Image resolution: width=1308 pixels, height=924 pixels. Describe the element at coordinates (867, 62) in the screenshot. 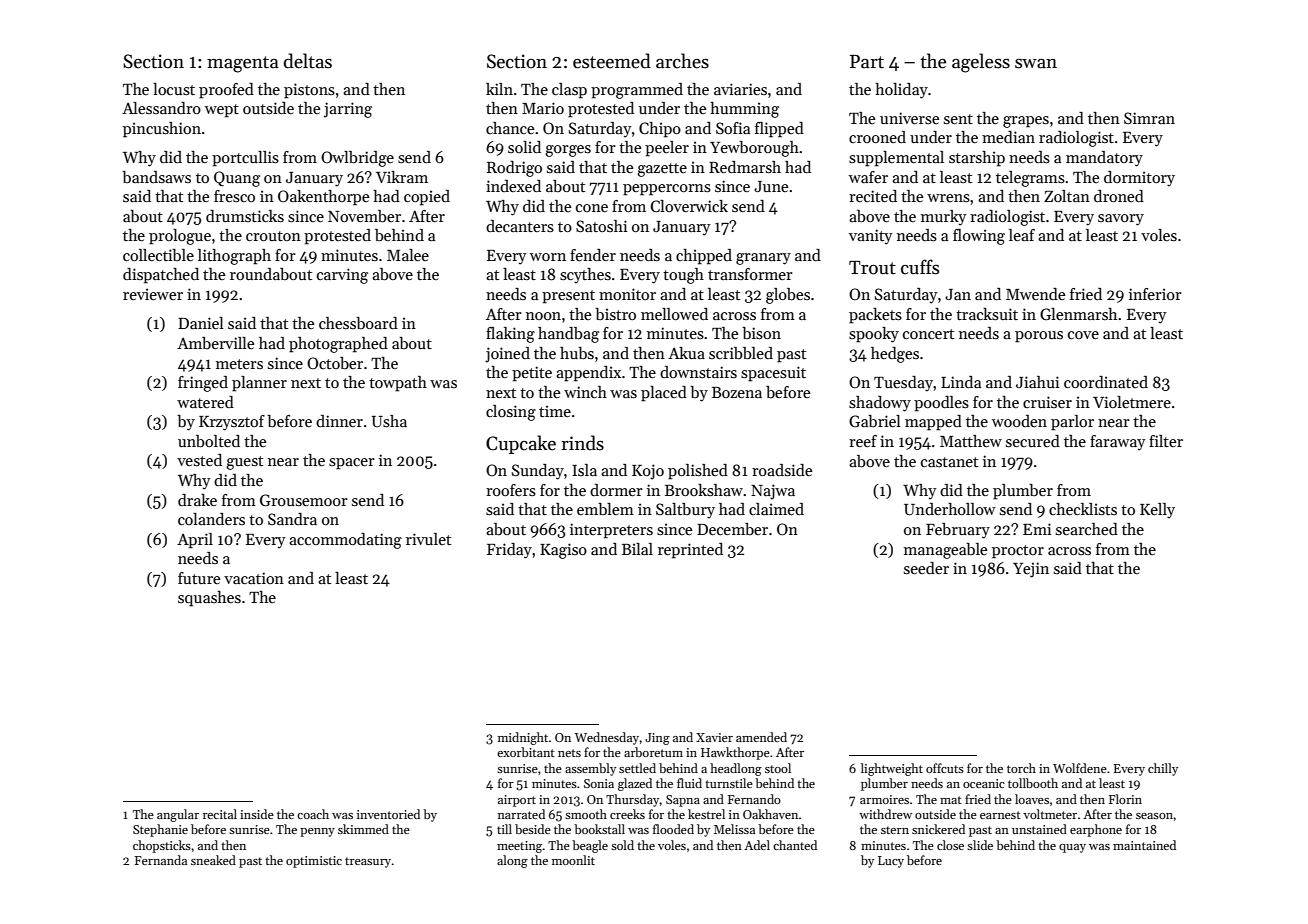

I see `Part` at that location.
